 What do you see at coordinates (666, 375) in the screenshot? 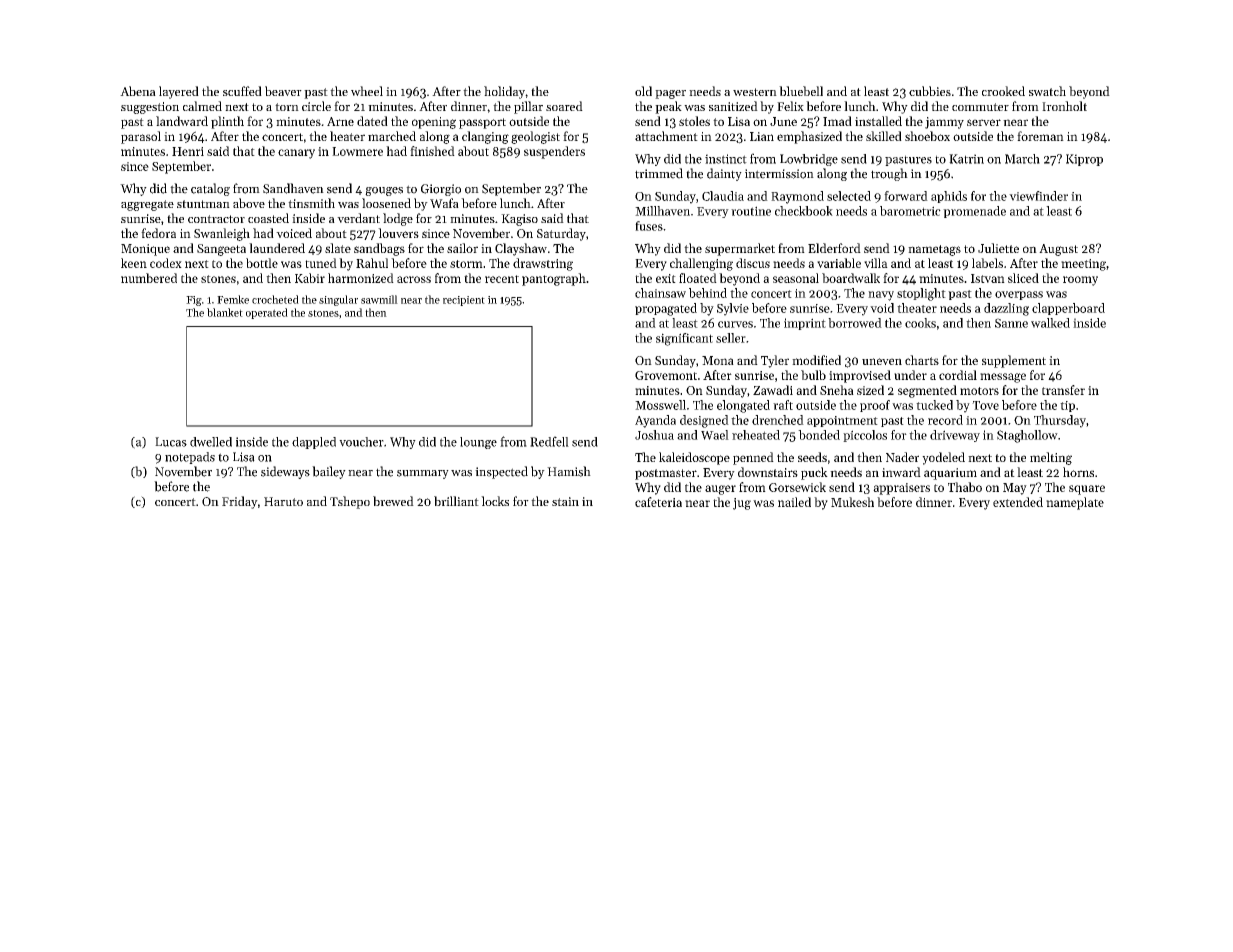
I see `Grovemont` at bounding box center [666, 375].
